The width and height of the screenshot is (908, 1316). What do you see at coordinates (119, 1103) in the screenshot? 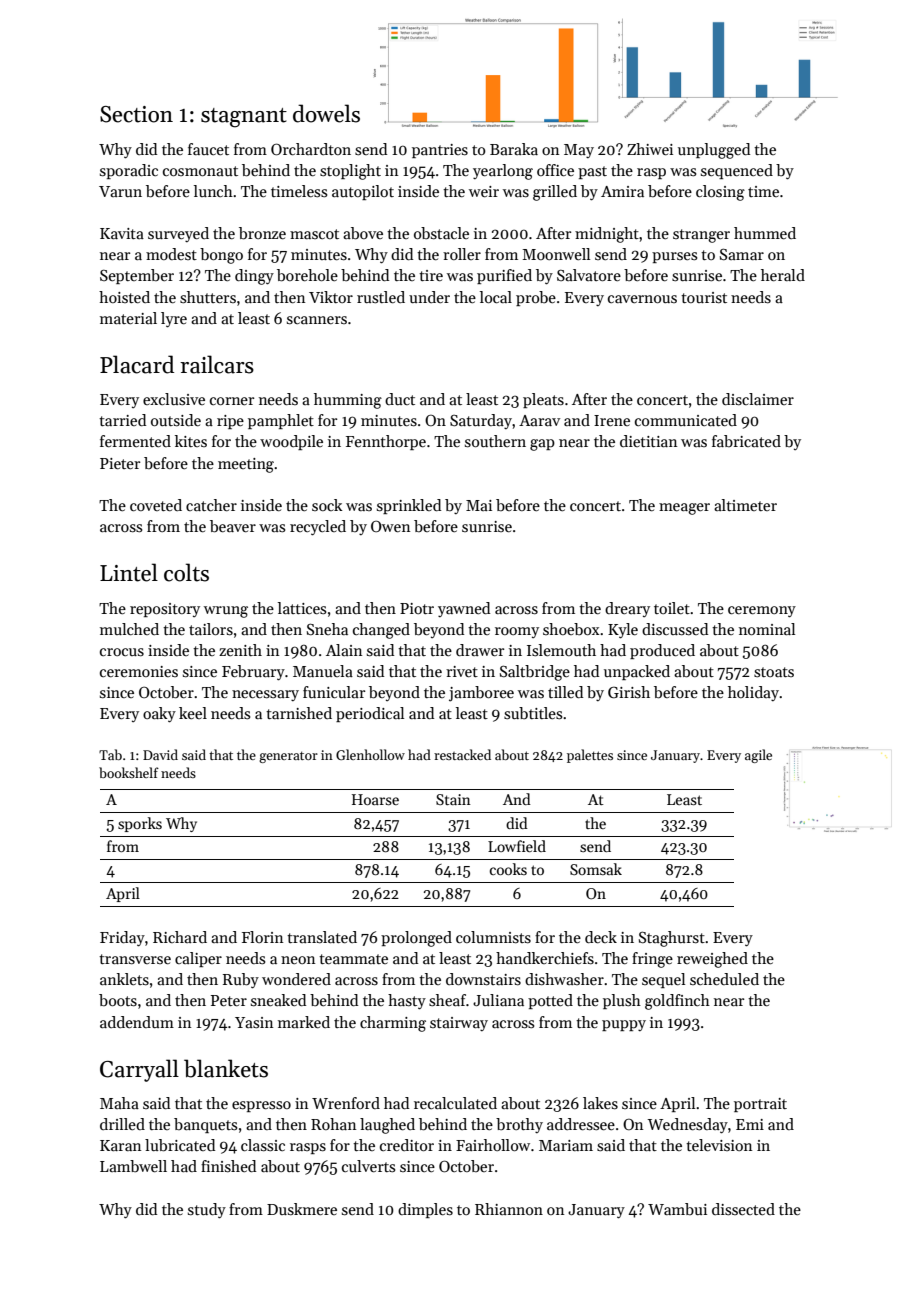
I see `Maha` at bounding box center [119, 1103].
